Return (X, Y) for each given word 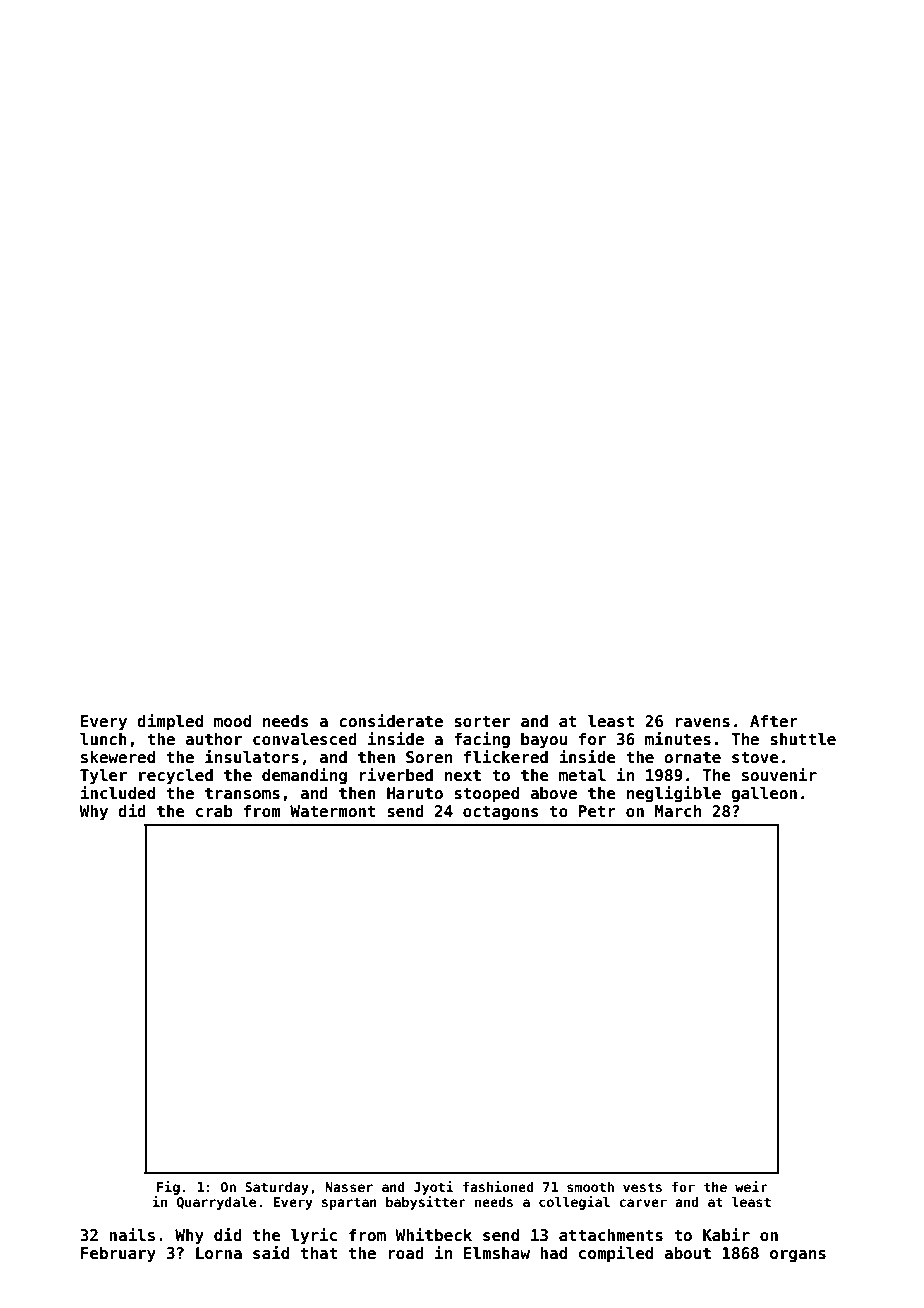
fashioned (498, 1186)
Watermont (333, 811)
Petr (597, 811)
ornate (692, 757)
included (117, 793)
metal (582, 775)
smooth (590, 1186)
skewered (118, 757)
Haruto (415, 793)
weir (751, 1186)
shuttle (803, 739)
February (118, 1255)
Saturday (277, 1188)
